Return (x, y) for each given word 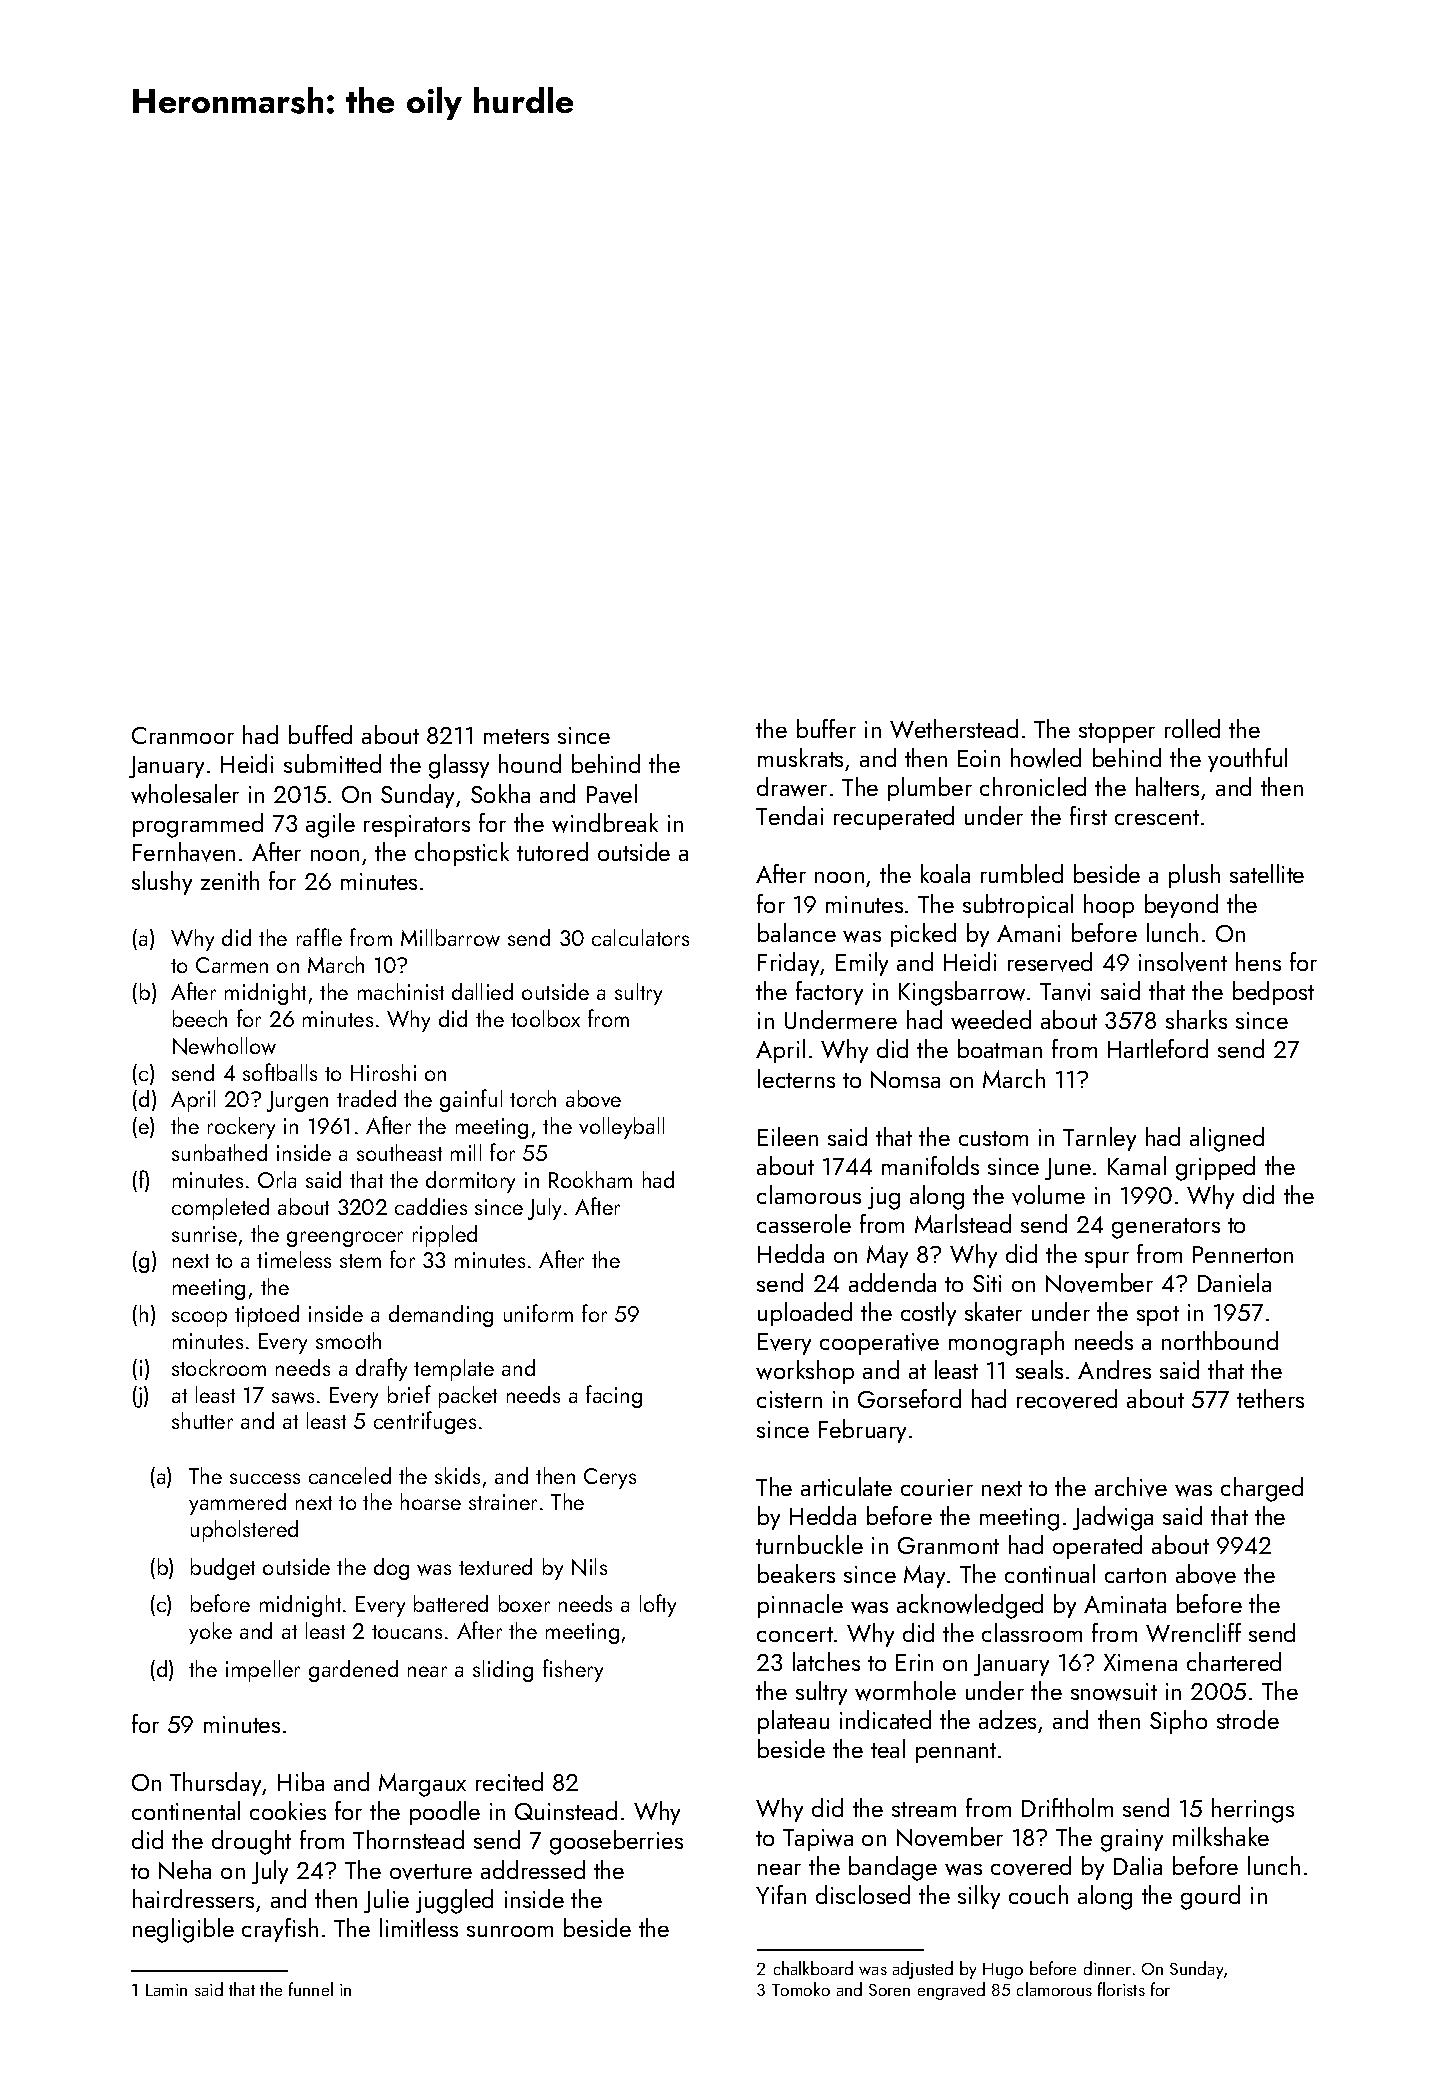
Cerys (610, 1478)
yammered (237, 1504)
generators (1166, 1228)
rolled (1192, 728)
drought (251, 1842)
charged (1262, 1489)
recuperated (894, 818)
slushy (162, 883)
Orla (277, 1179)
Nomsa (905, 1079)
